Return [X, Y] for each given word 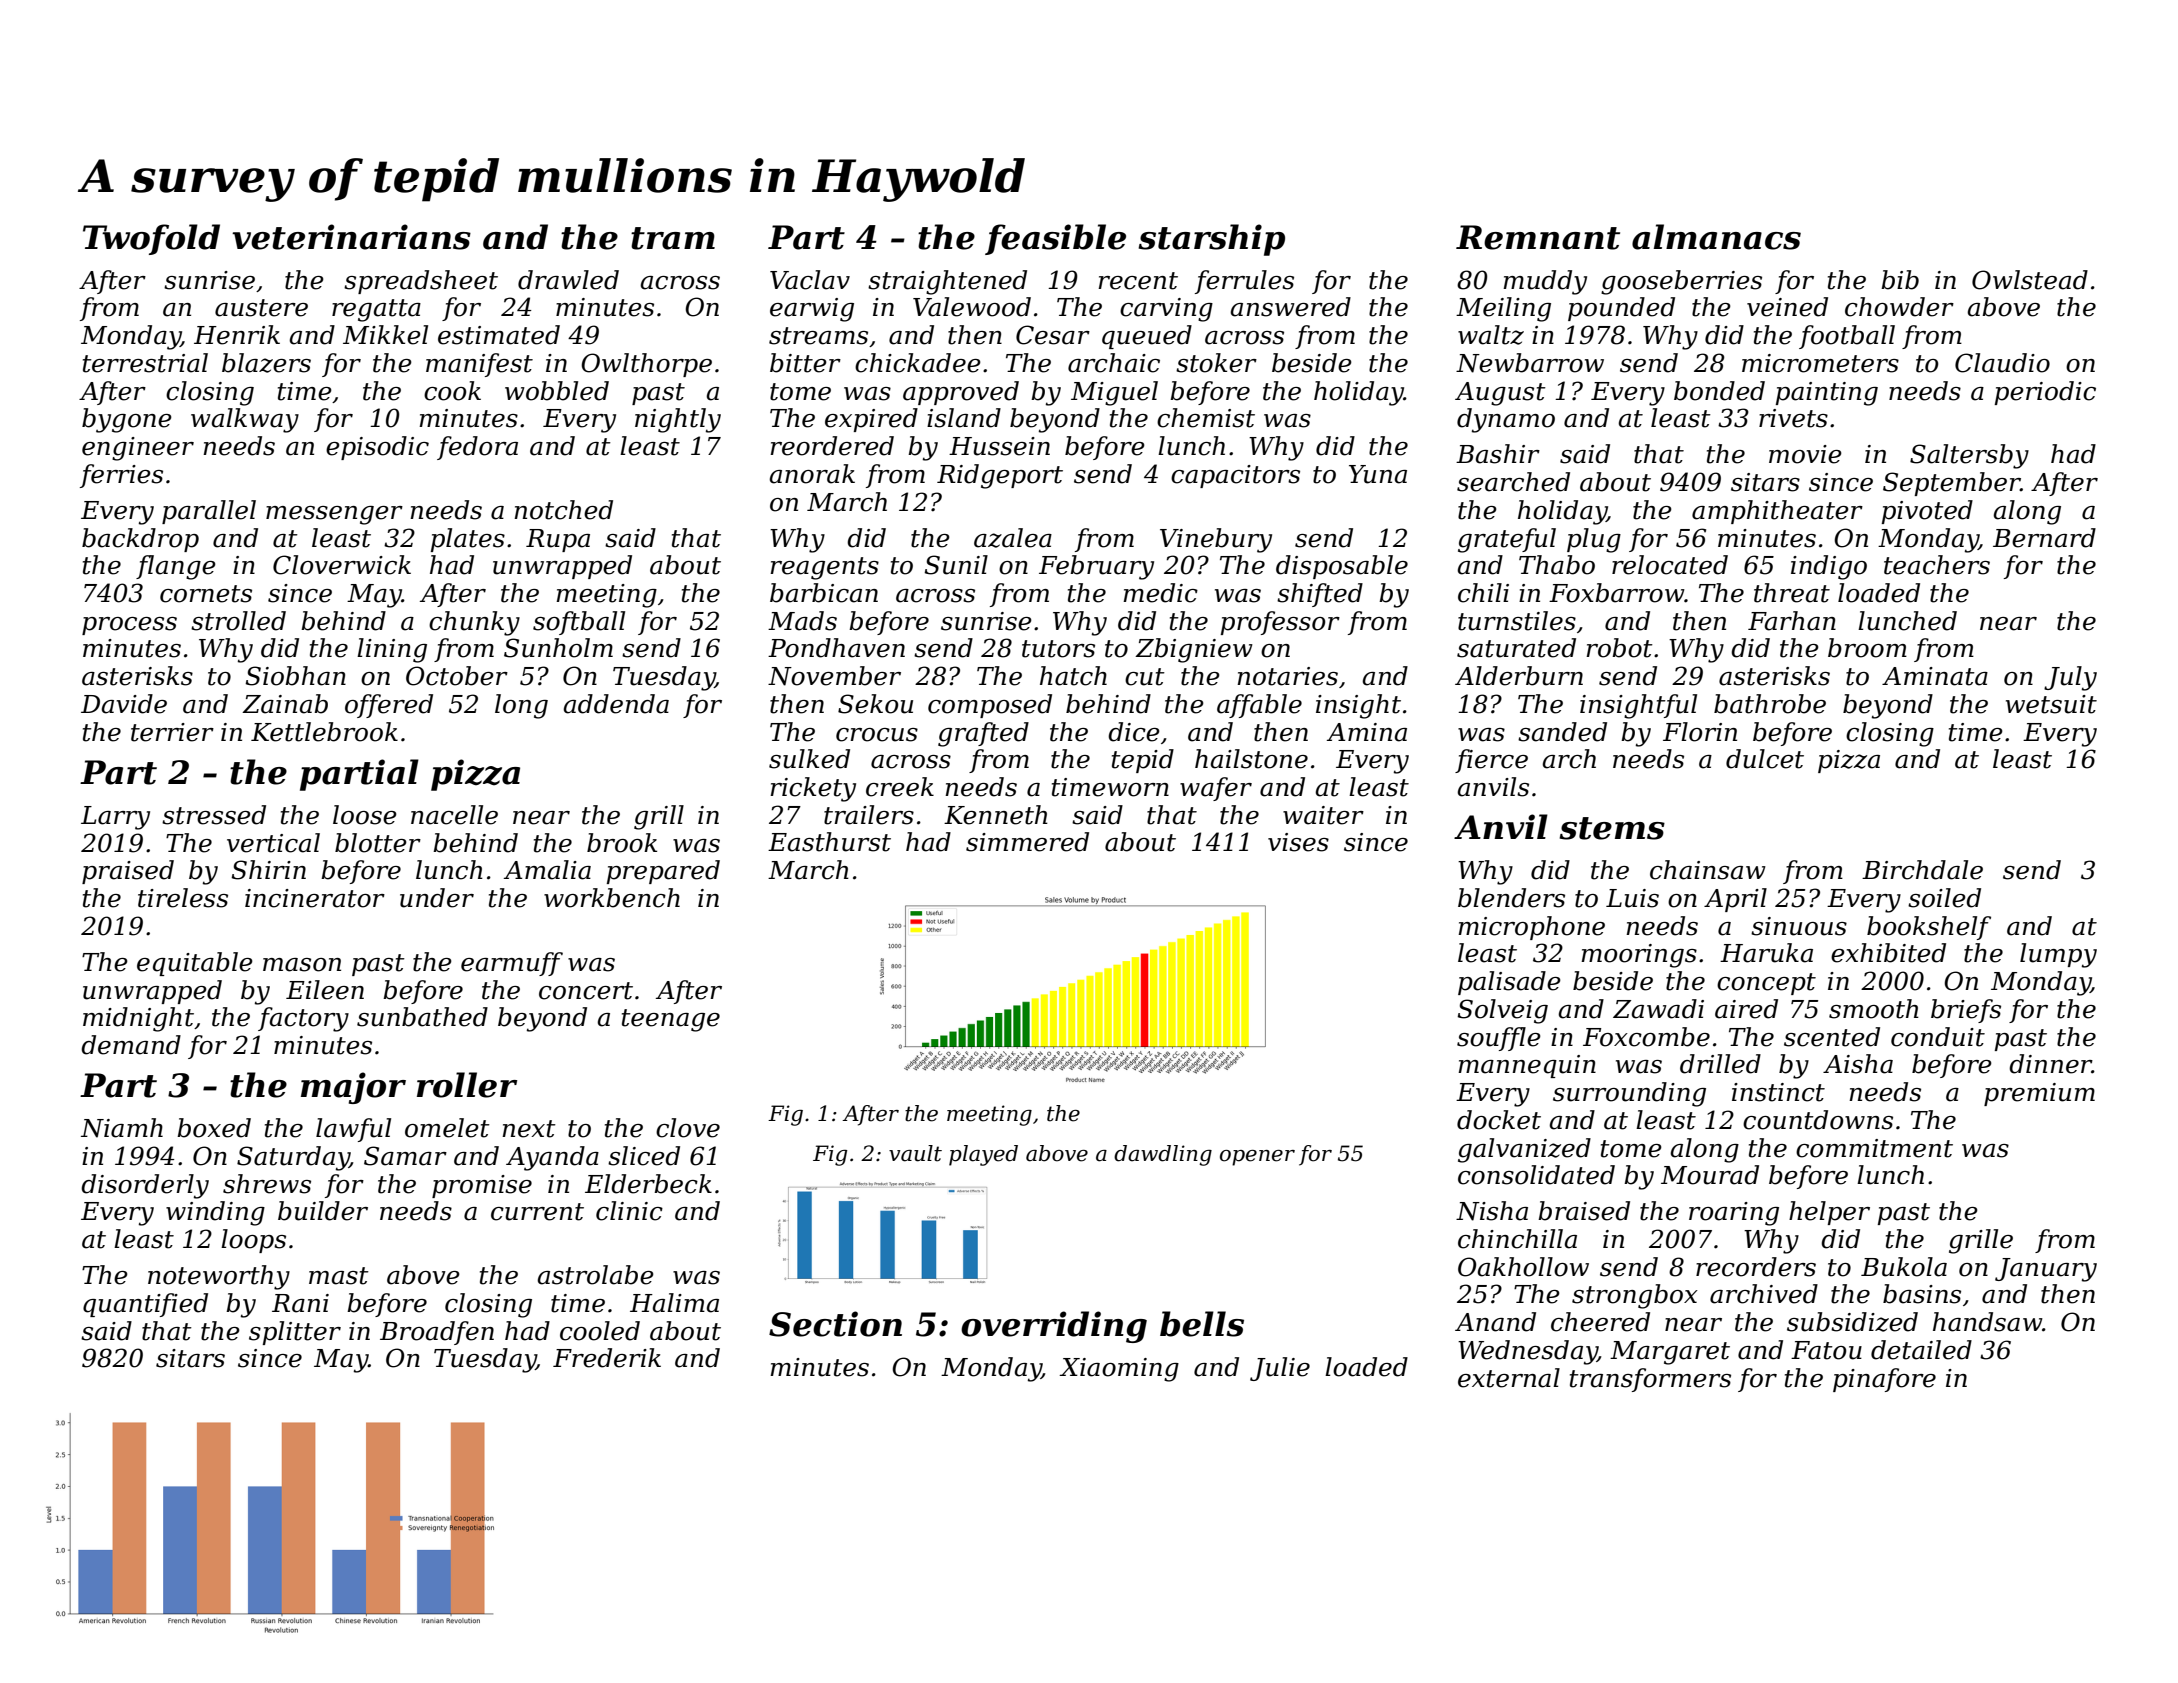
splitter [295, 1333]
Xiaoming [1119, 1370]
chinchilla [1517, 1239]
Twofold [151, 239]
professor [1280, 623]
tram [673, 238]
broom [1867, 648]
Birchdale [1922, 870]
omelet [447, 1128]
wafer [1216, 789]
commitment [1874, 1148]
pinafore [1884, 1380]
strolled [238, 621]
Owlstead [2030, 280]
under [437, 898]
